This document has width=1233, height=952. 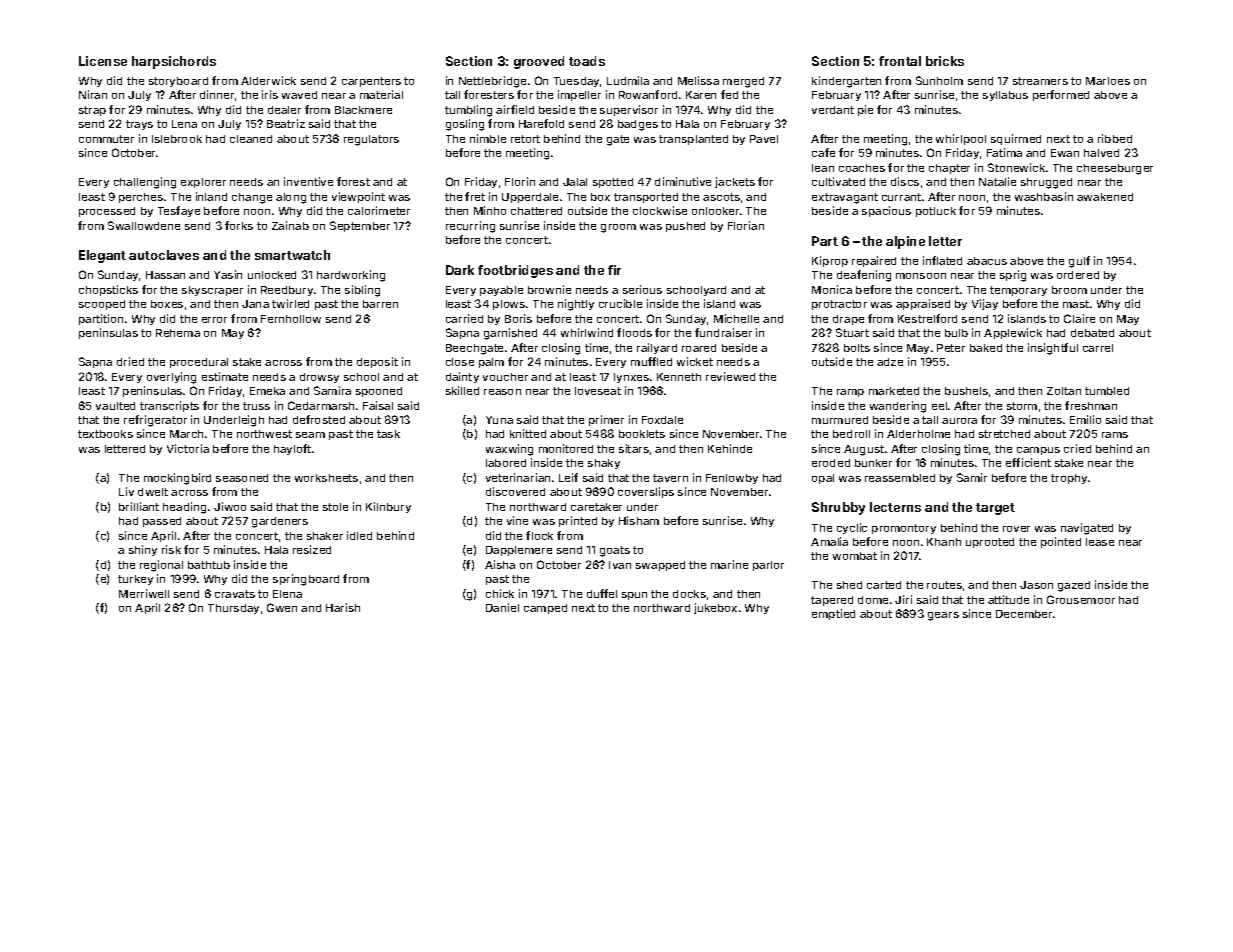 What do you see at coordinates (864, 276) in the document?
I see `deafening` at bounding box center [864, 276].
